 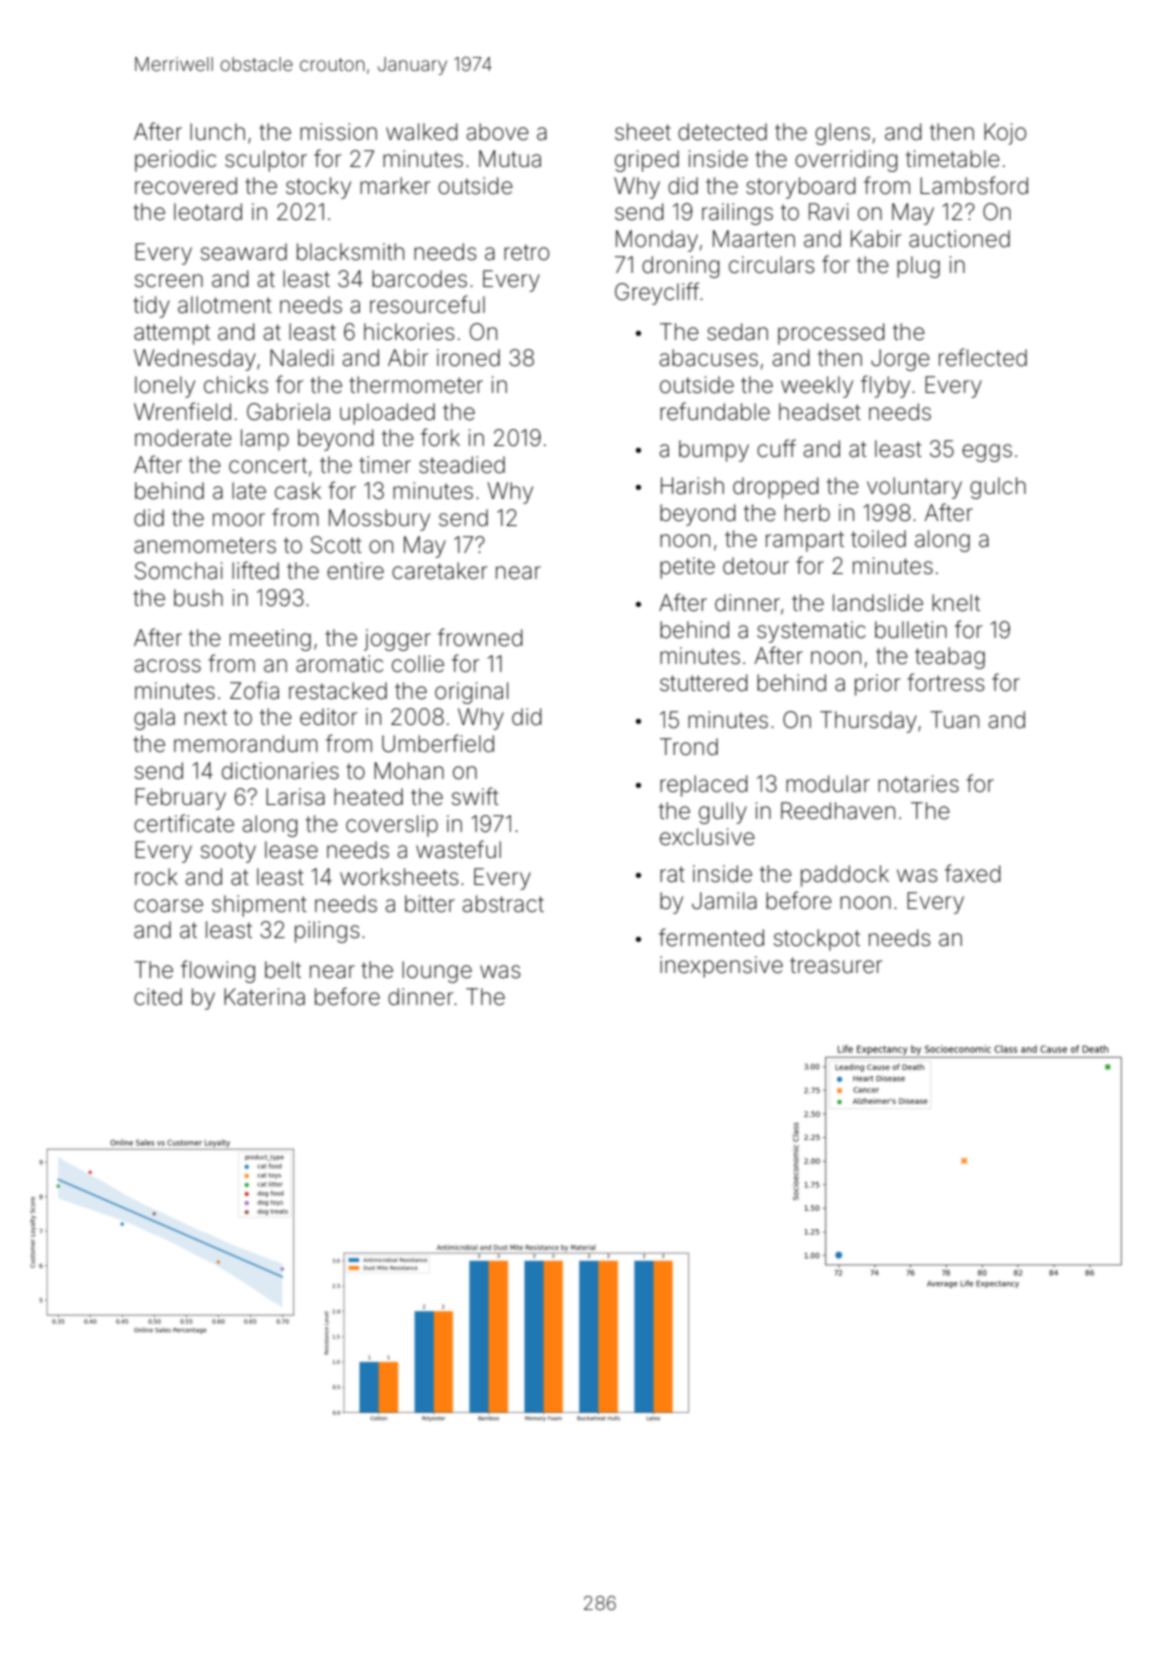 What do you see at coordinates (254, 690) in the screenshot?
I see `Zofia` at bounding box center [254, 690].
